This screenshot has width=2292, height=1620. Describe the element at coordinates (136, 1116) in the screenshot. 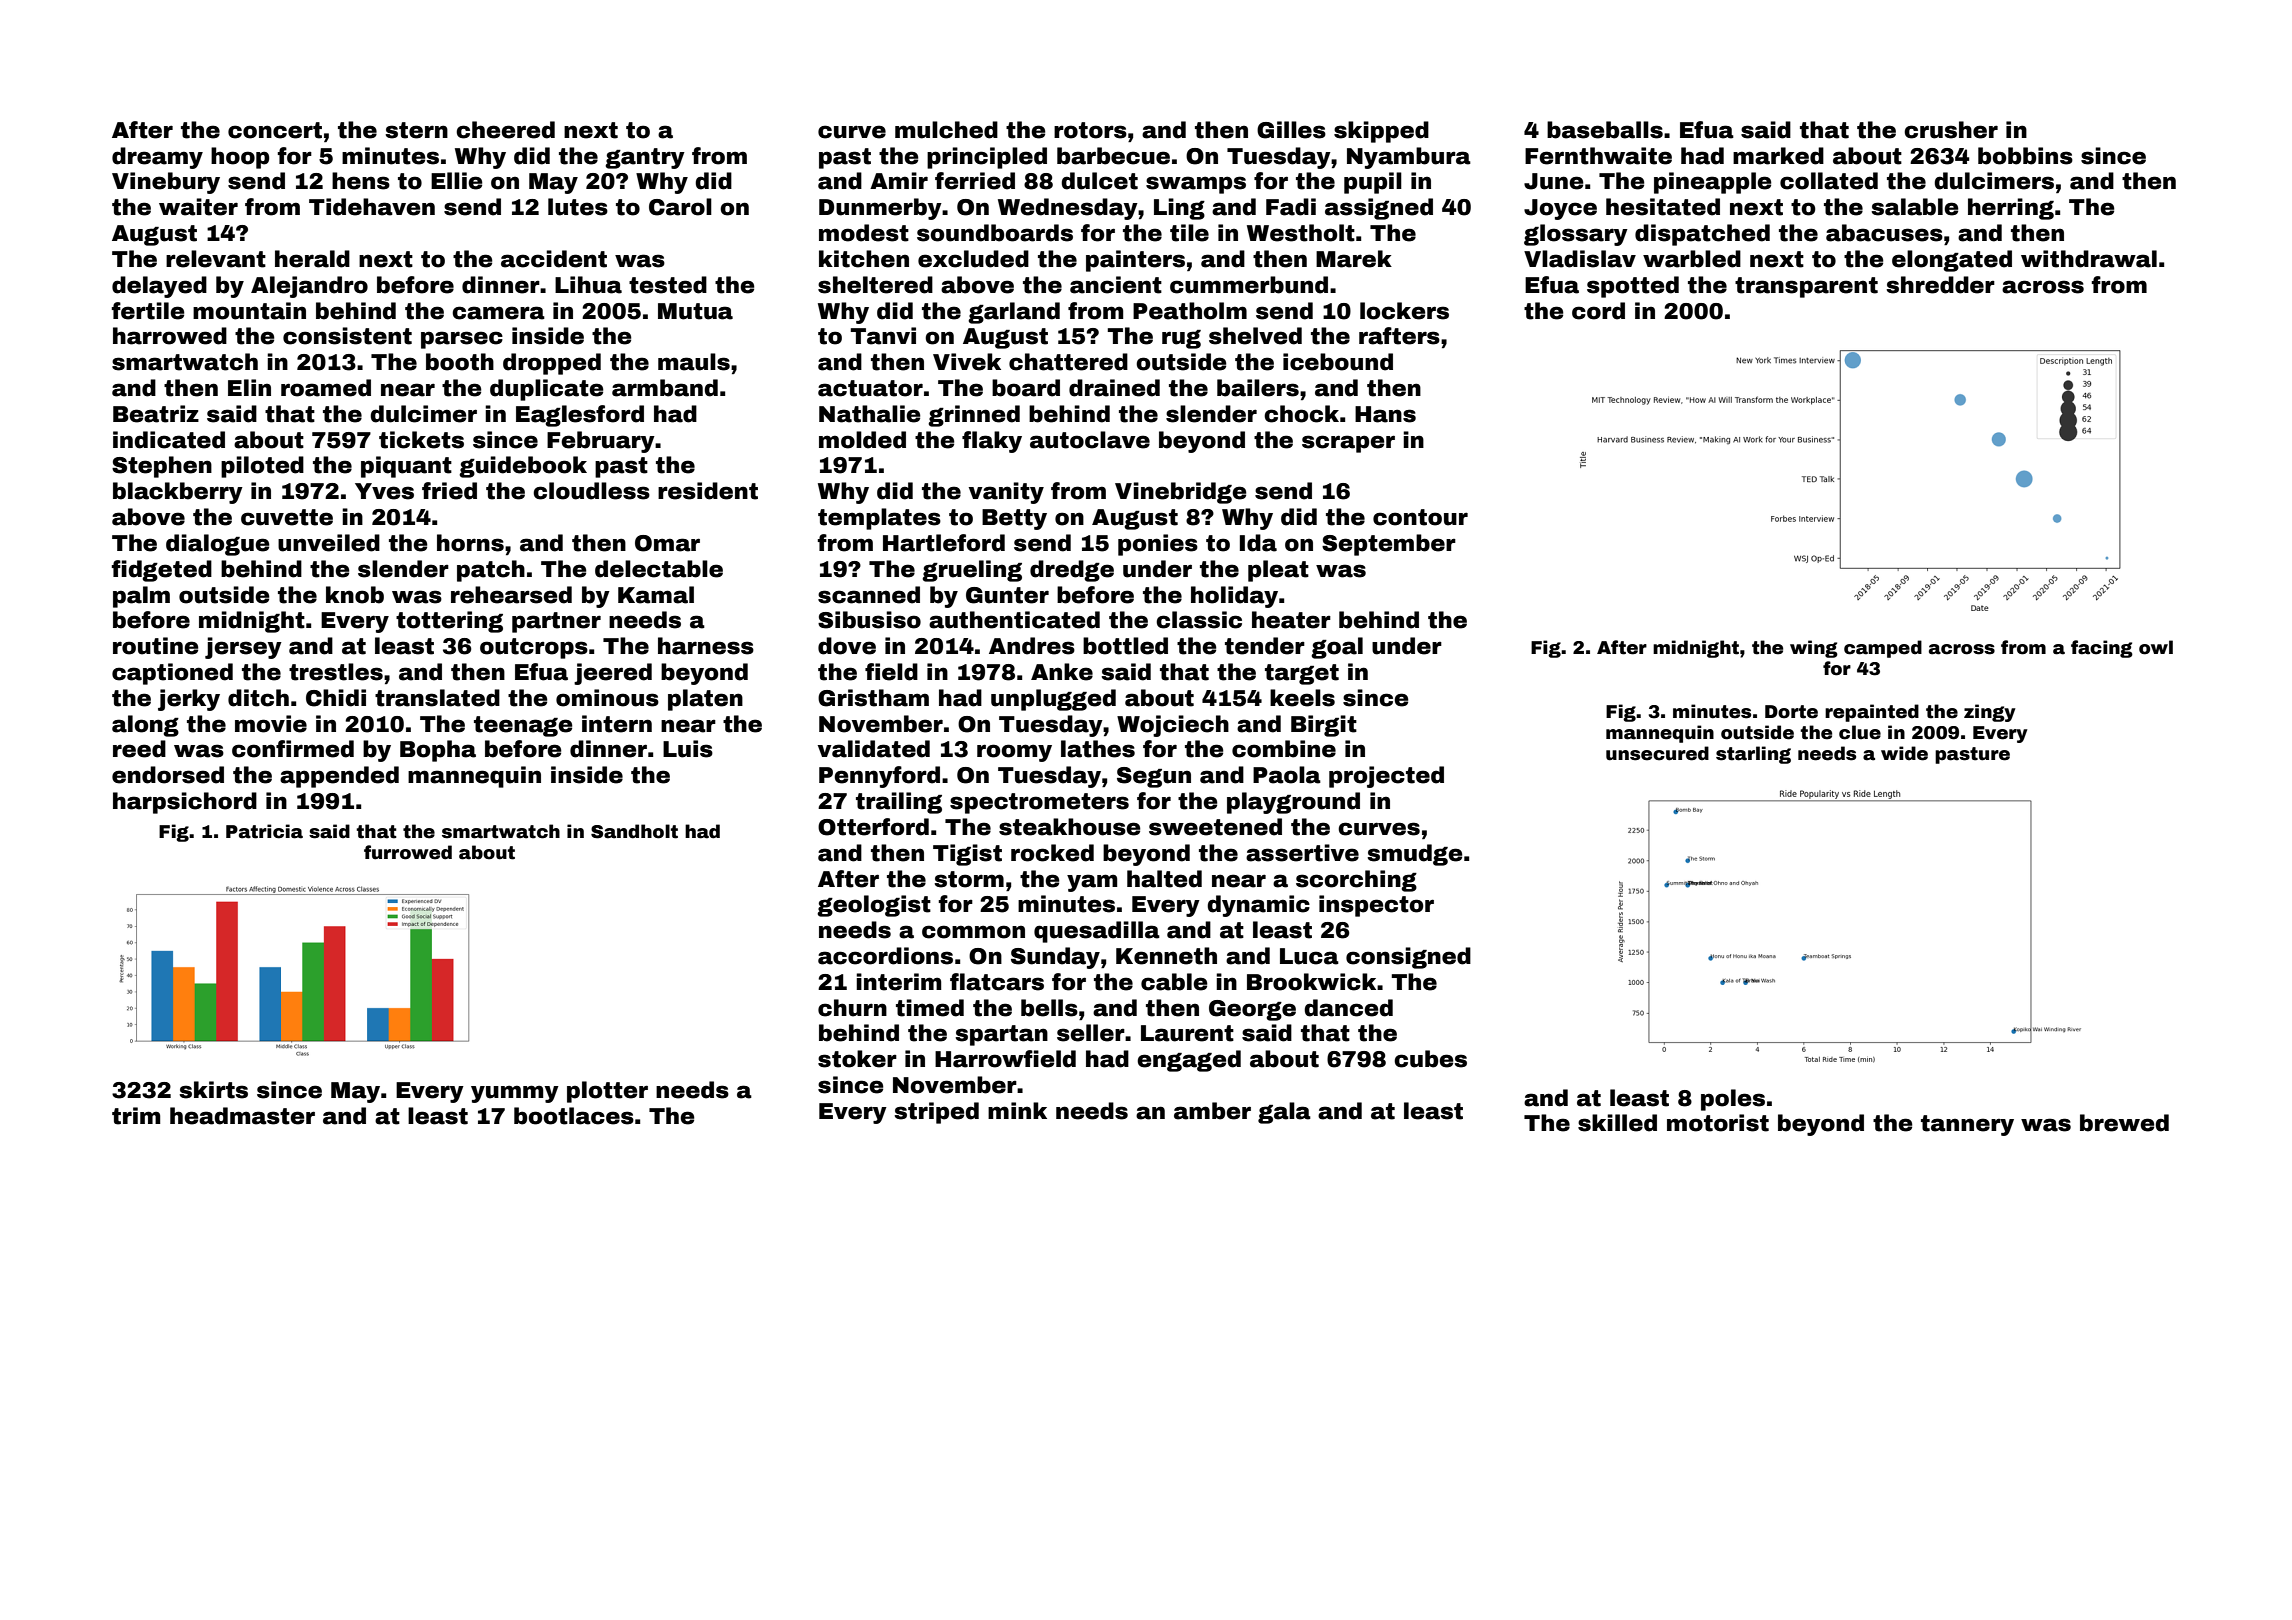

I see `trim` at that location.
